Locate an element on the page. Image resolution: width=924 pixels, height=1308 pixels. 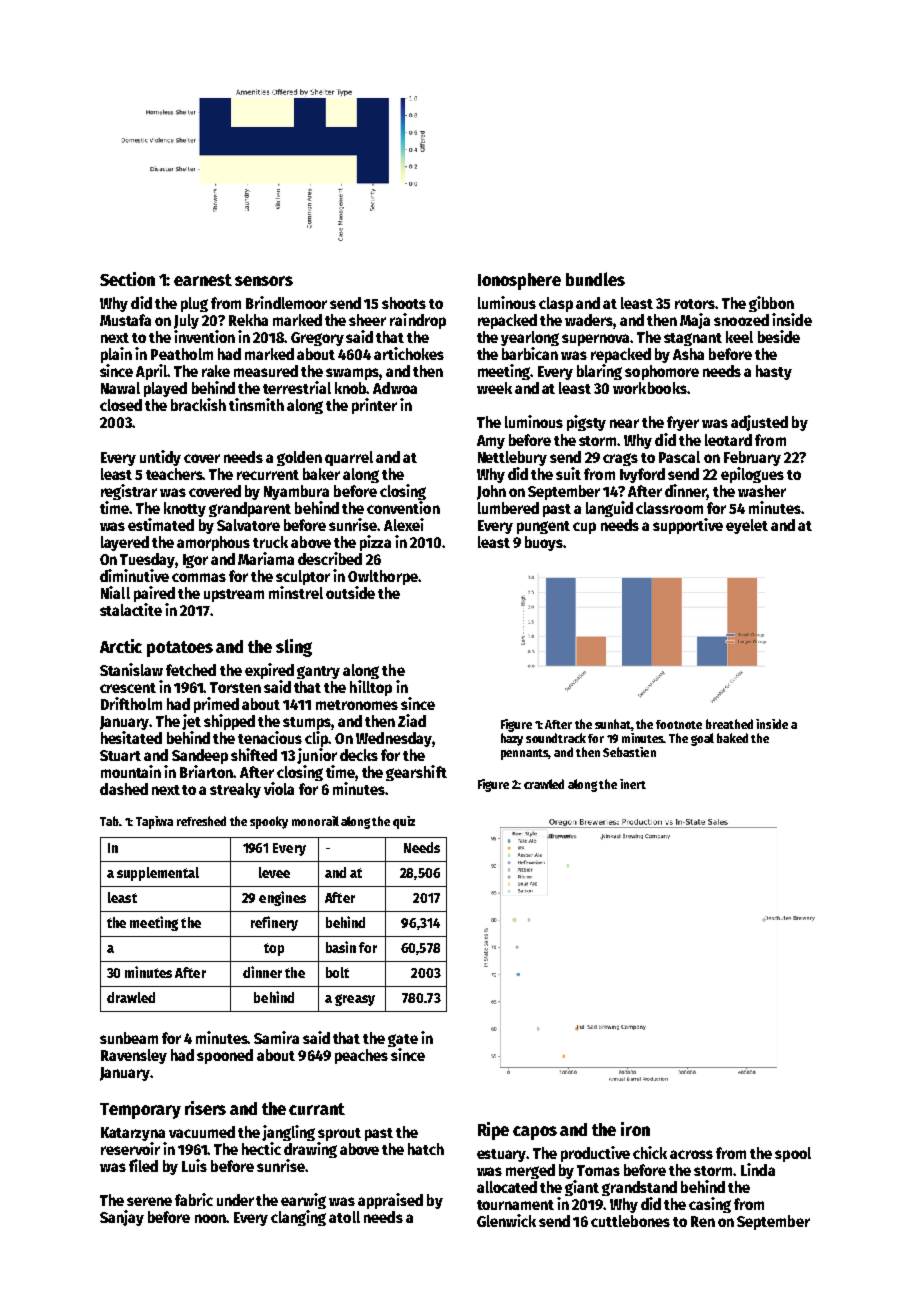
inert is located at coordinates (633, 784).
